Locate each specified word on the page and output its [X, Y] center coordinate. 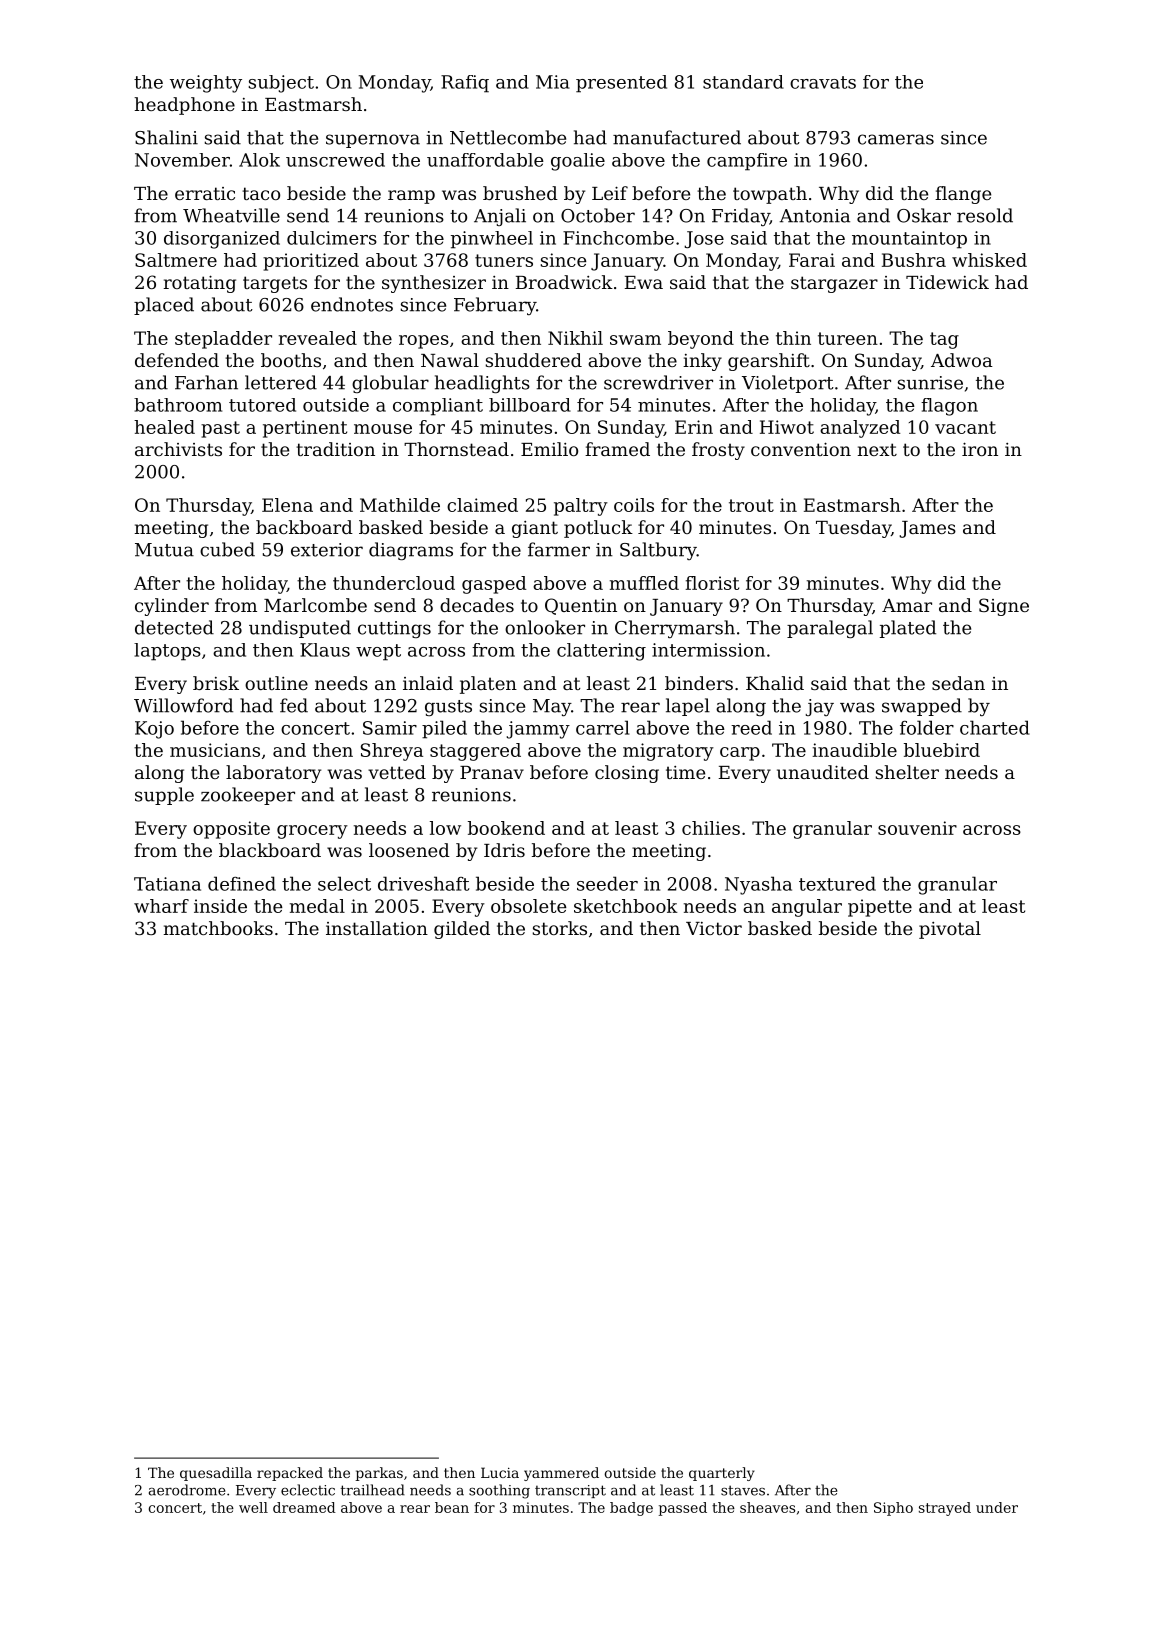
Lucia [500, 1472]
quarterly [722, 1474]
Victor [714, 928]
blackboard [270, 850]
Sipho [893, 1509]
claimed [482, 505]
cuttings [394, 629]
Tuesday [853, 529]
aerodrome [187, 1490]
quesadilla [216, 1474]
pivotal [950, 930]
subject [281, 84]
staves [743, 1490]
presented [621, 84]
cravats [823, 82]
